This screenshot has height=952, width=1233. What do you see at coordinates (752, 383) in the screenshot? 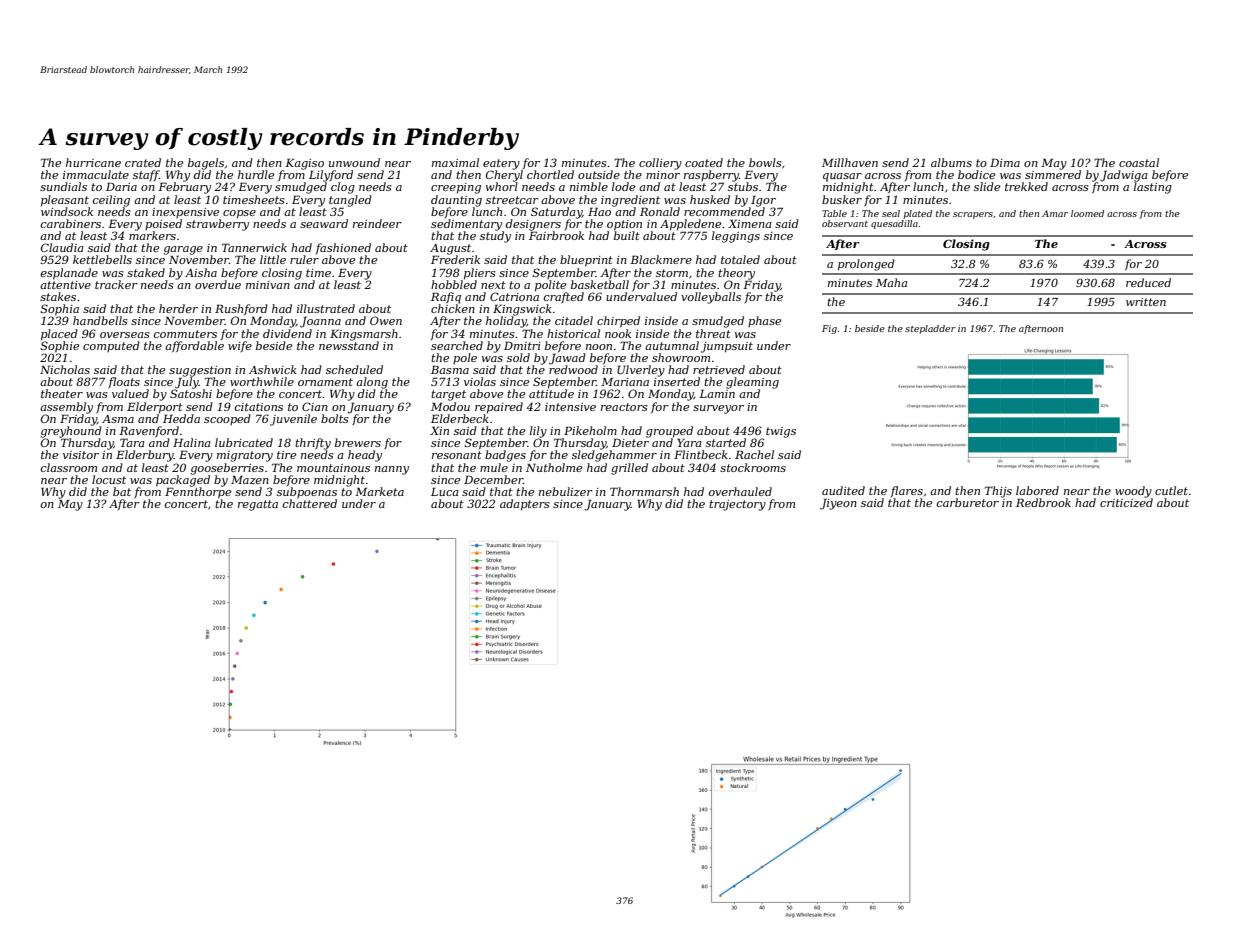
I see `gleaming` at bounding box center [752, 383].
